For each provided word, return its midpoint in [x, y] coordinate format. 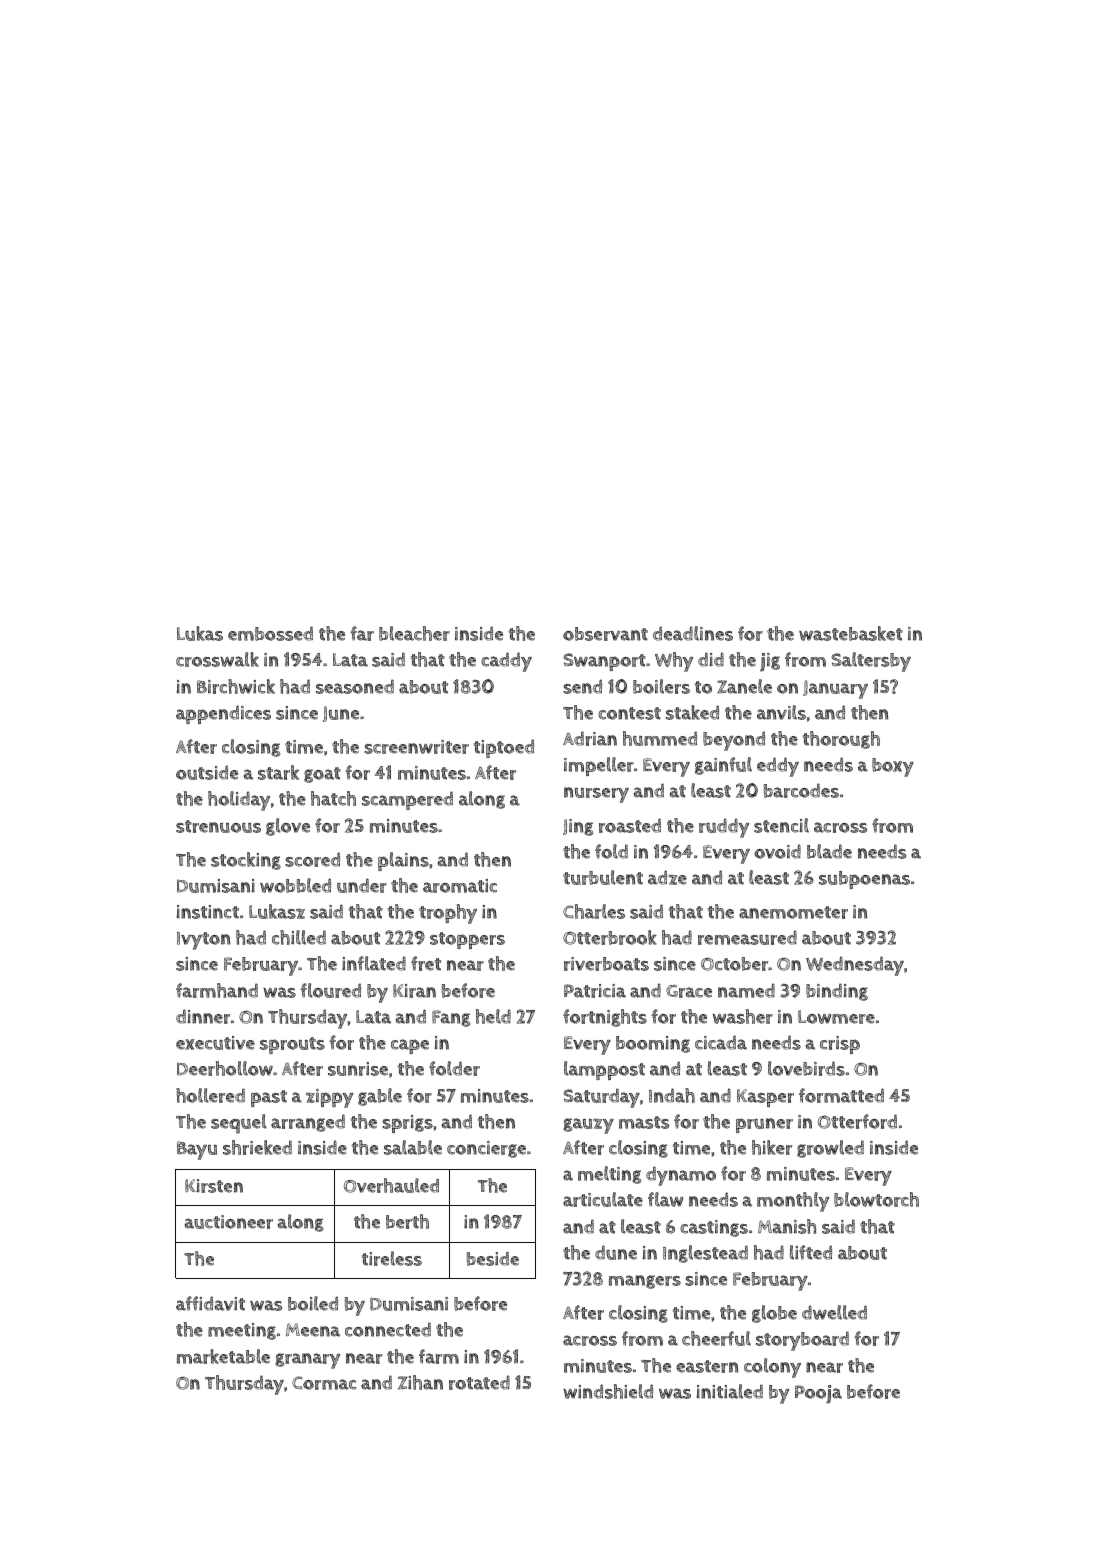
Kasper [765, 1098]
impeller [599, 766]
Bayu [197, 1150]
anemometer [793, 912]
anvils [781, 712]
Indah [672, 1095]
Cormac [324, 1383]
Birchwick [236, 686]
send [582, 686]
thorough [841, 740]
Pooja [818, 1394]
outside [207, 772]
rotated [479, 1382]
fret [426, 963]
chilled [299, 937]
